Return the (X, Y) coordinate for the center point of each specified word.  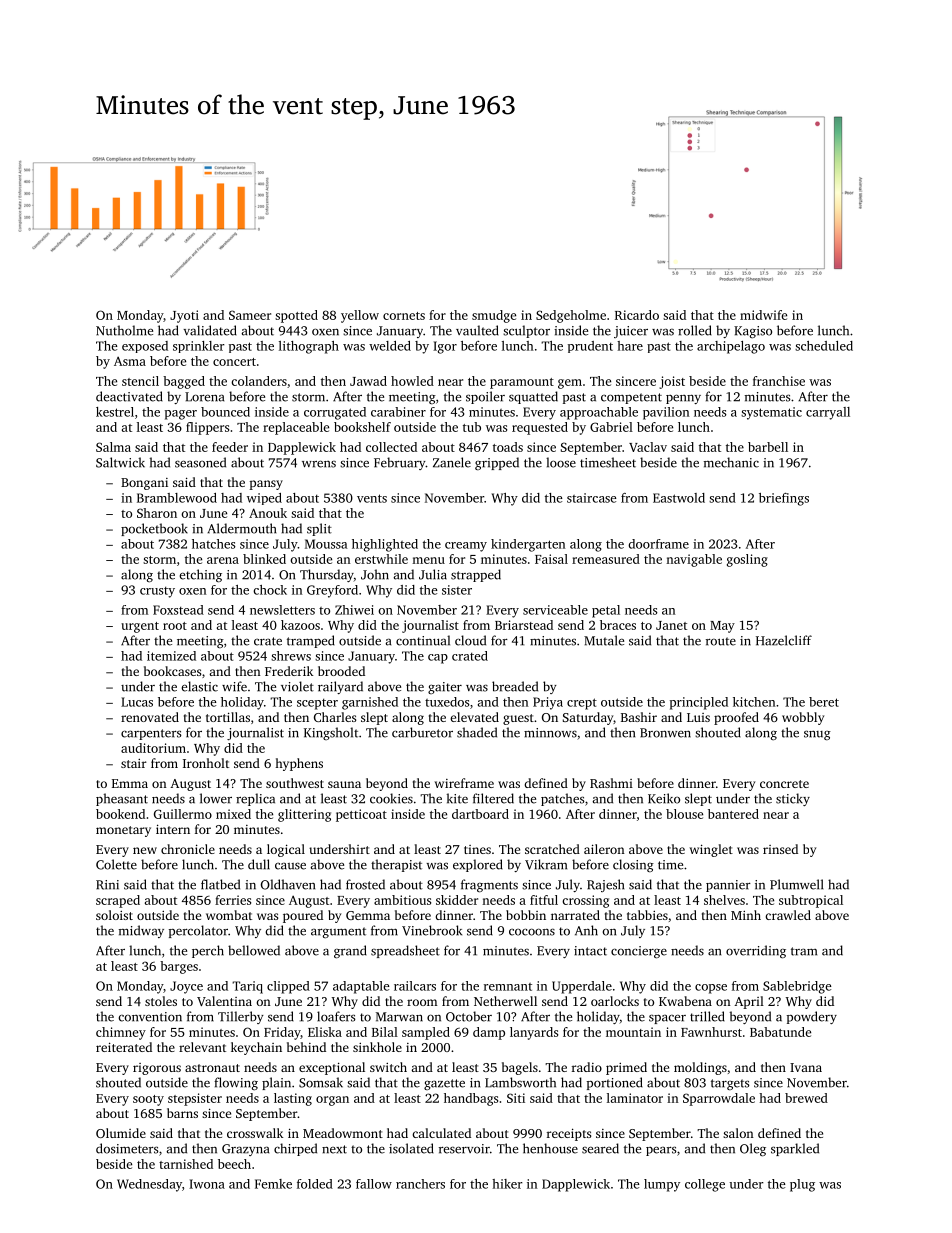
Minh (746, 915)
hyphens (299, 764)
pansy (266, 485)
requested (540, 428)
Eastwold (679, 498)
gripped (497, 463)
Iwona (207, 1184)
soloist (114, 915)
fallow (374, 1184)
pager (181, 415)
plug (802, 1185)
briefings (784, 499)
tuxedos (447, 702)
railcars (415, 986)
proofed (736, 718)
